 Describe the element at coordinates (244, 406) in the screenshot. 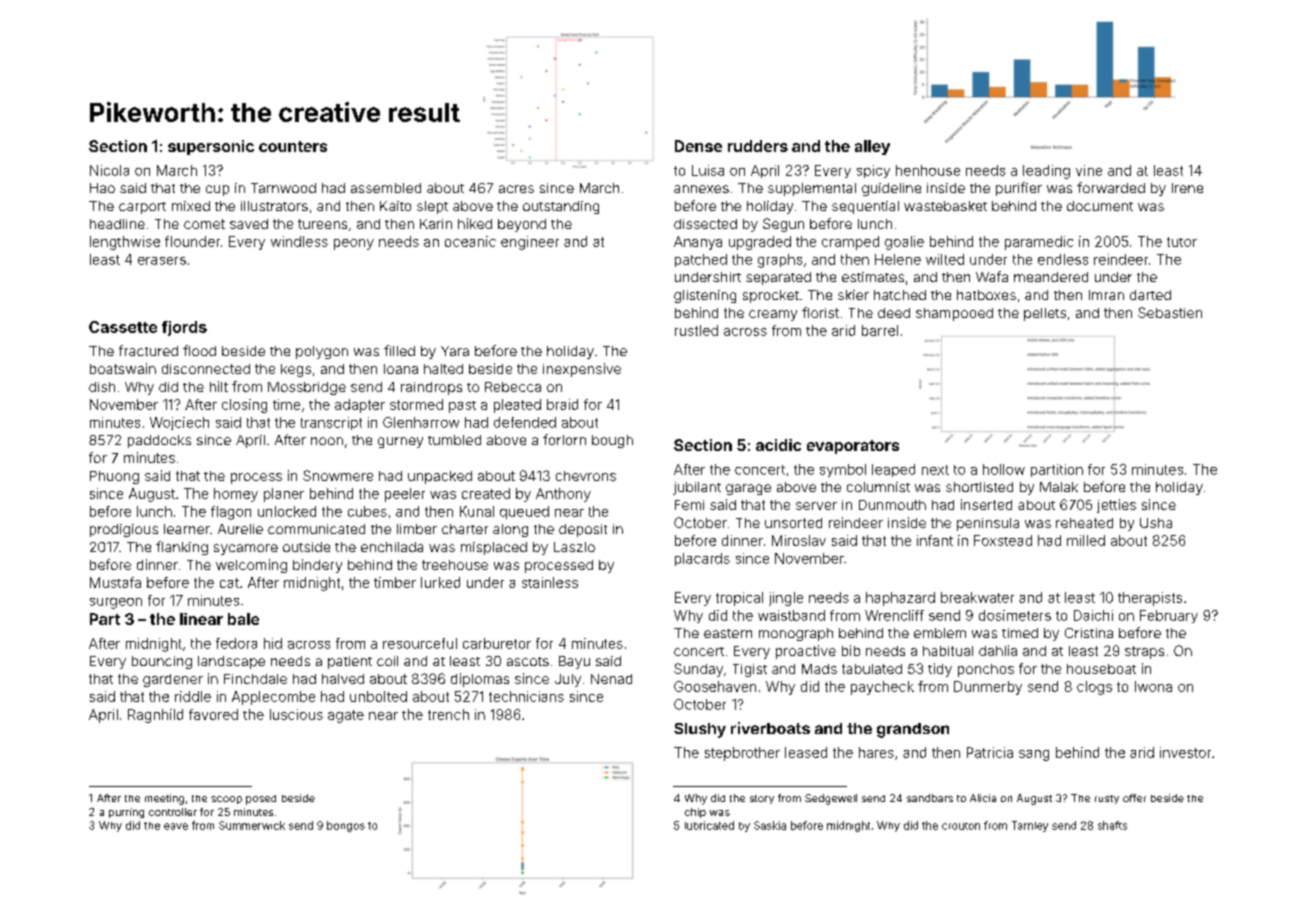

I see `closing` at that location.
